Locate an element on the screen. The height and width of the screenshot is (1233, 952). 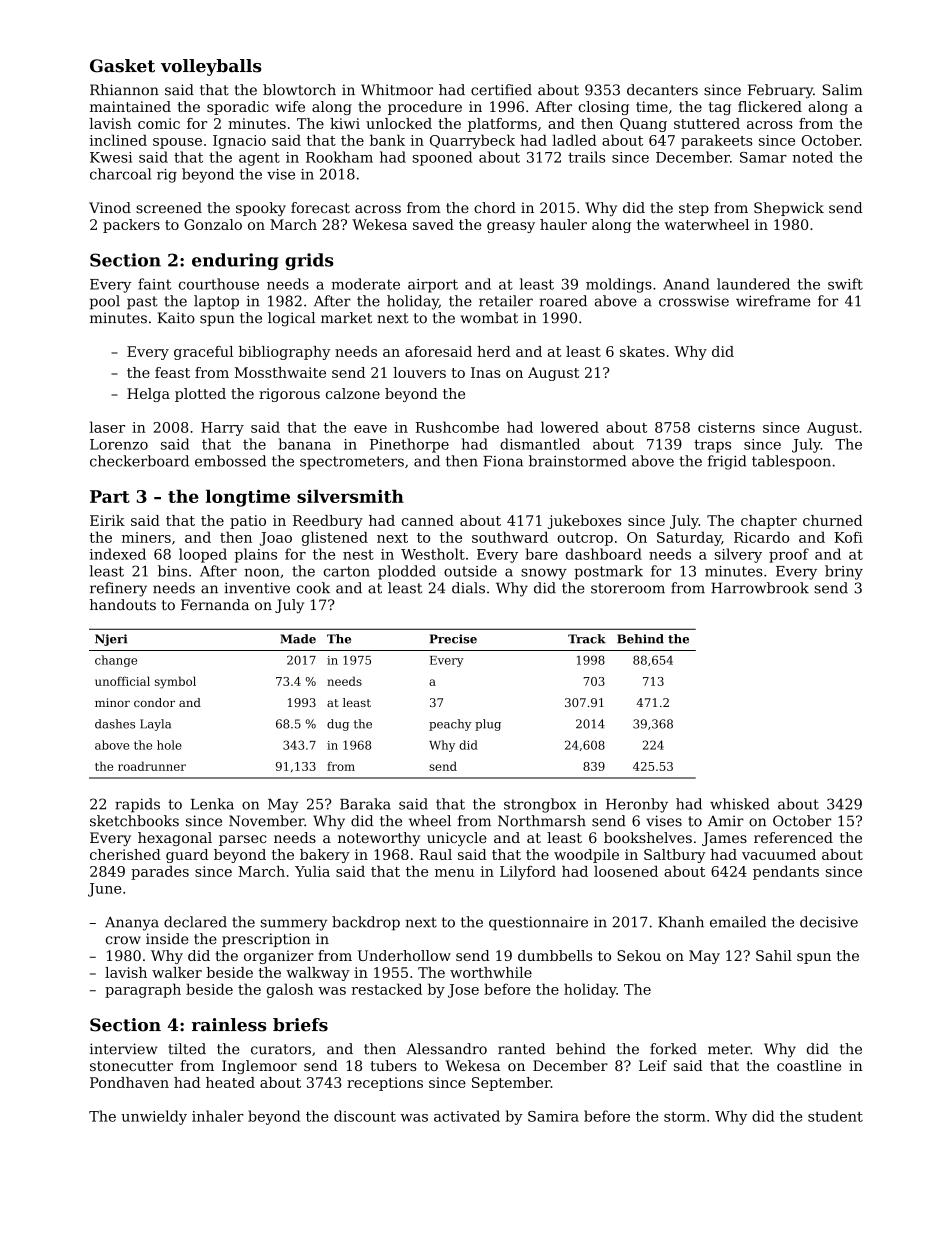
tablespoon is located at coordinates (791, 462).
